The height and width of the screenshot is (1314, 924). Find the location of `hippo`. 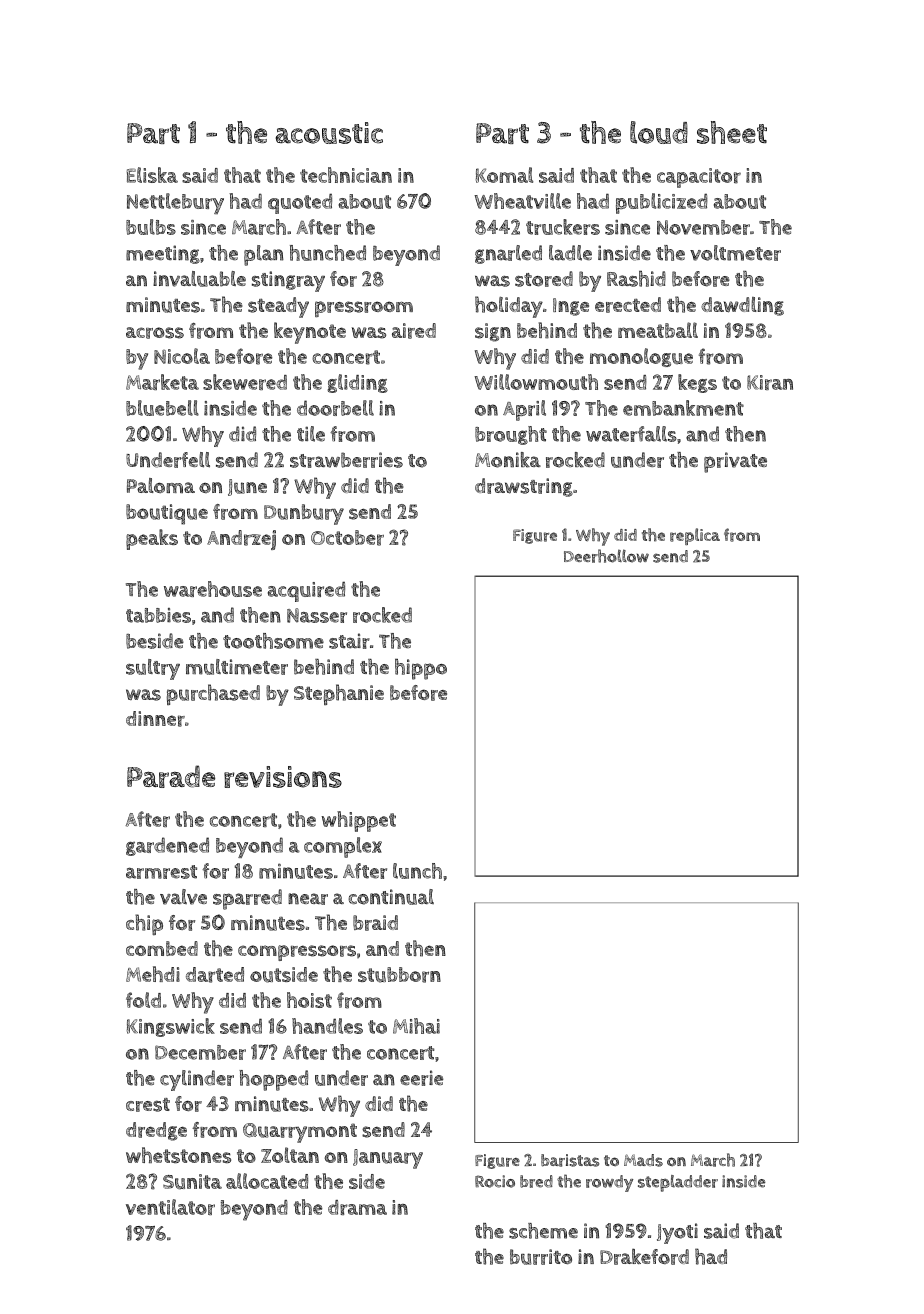

hippo is located at coordinates (421, 669).
